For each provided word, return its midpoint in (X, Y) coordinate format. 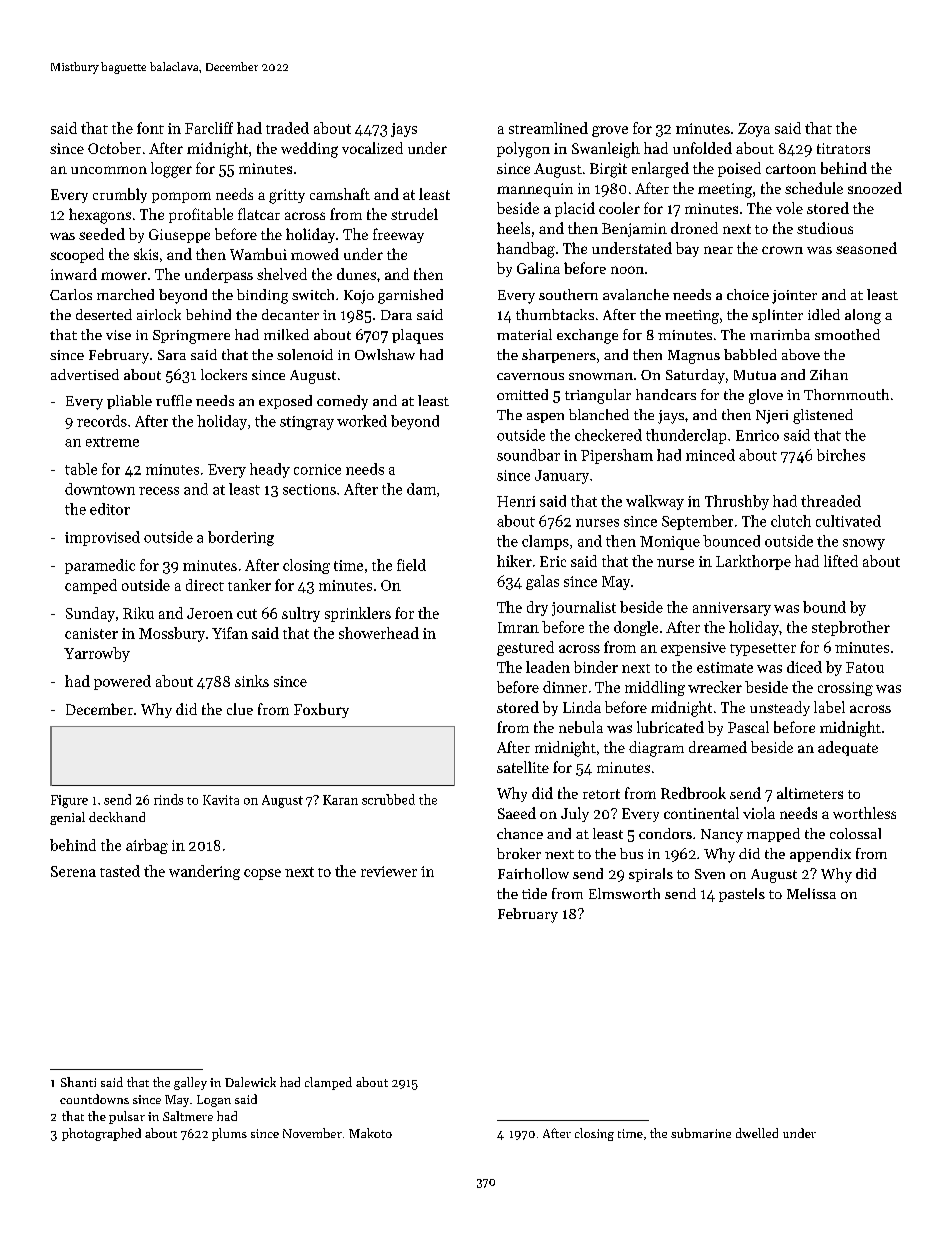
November (312, 1133)
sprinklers (358, 614)
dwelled (757, 1133)
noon (627, 270)
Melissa (811, 893)
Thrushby (737, 502)
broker (519, 853)
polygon (523, 150)
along (863, 316)
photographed (101, 1134)
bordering (241, 538)
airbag (147, 846)
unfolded (702, 148)
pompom (181, 197)
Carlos (71, 294)
